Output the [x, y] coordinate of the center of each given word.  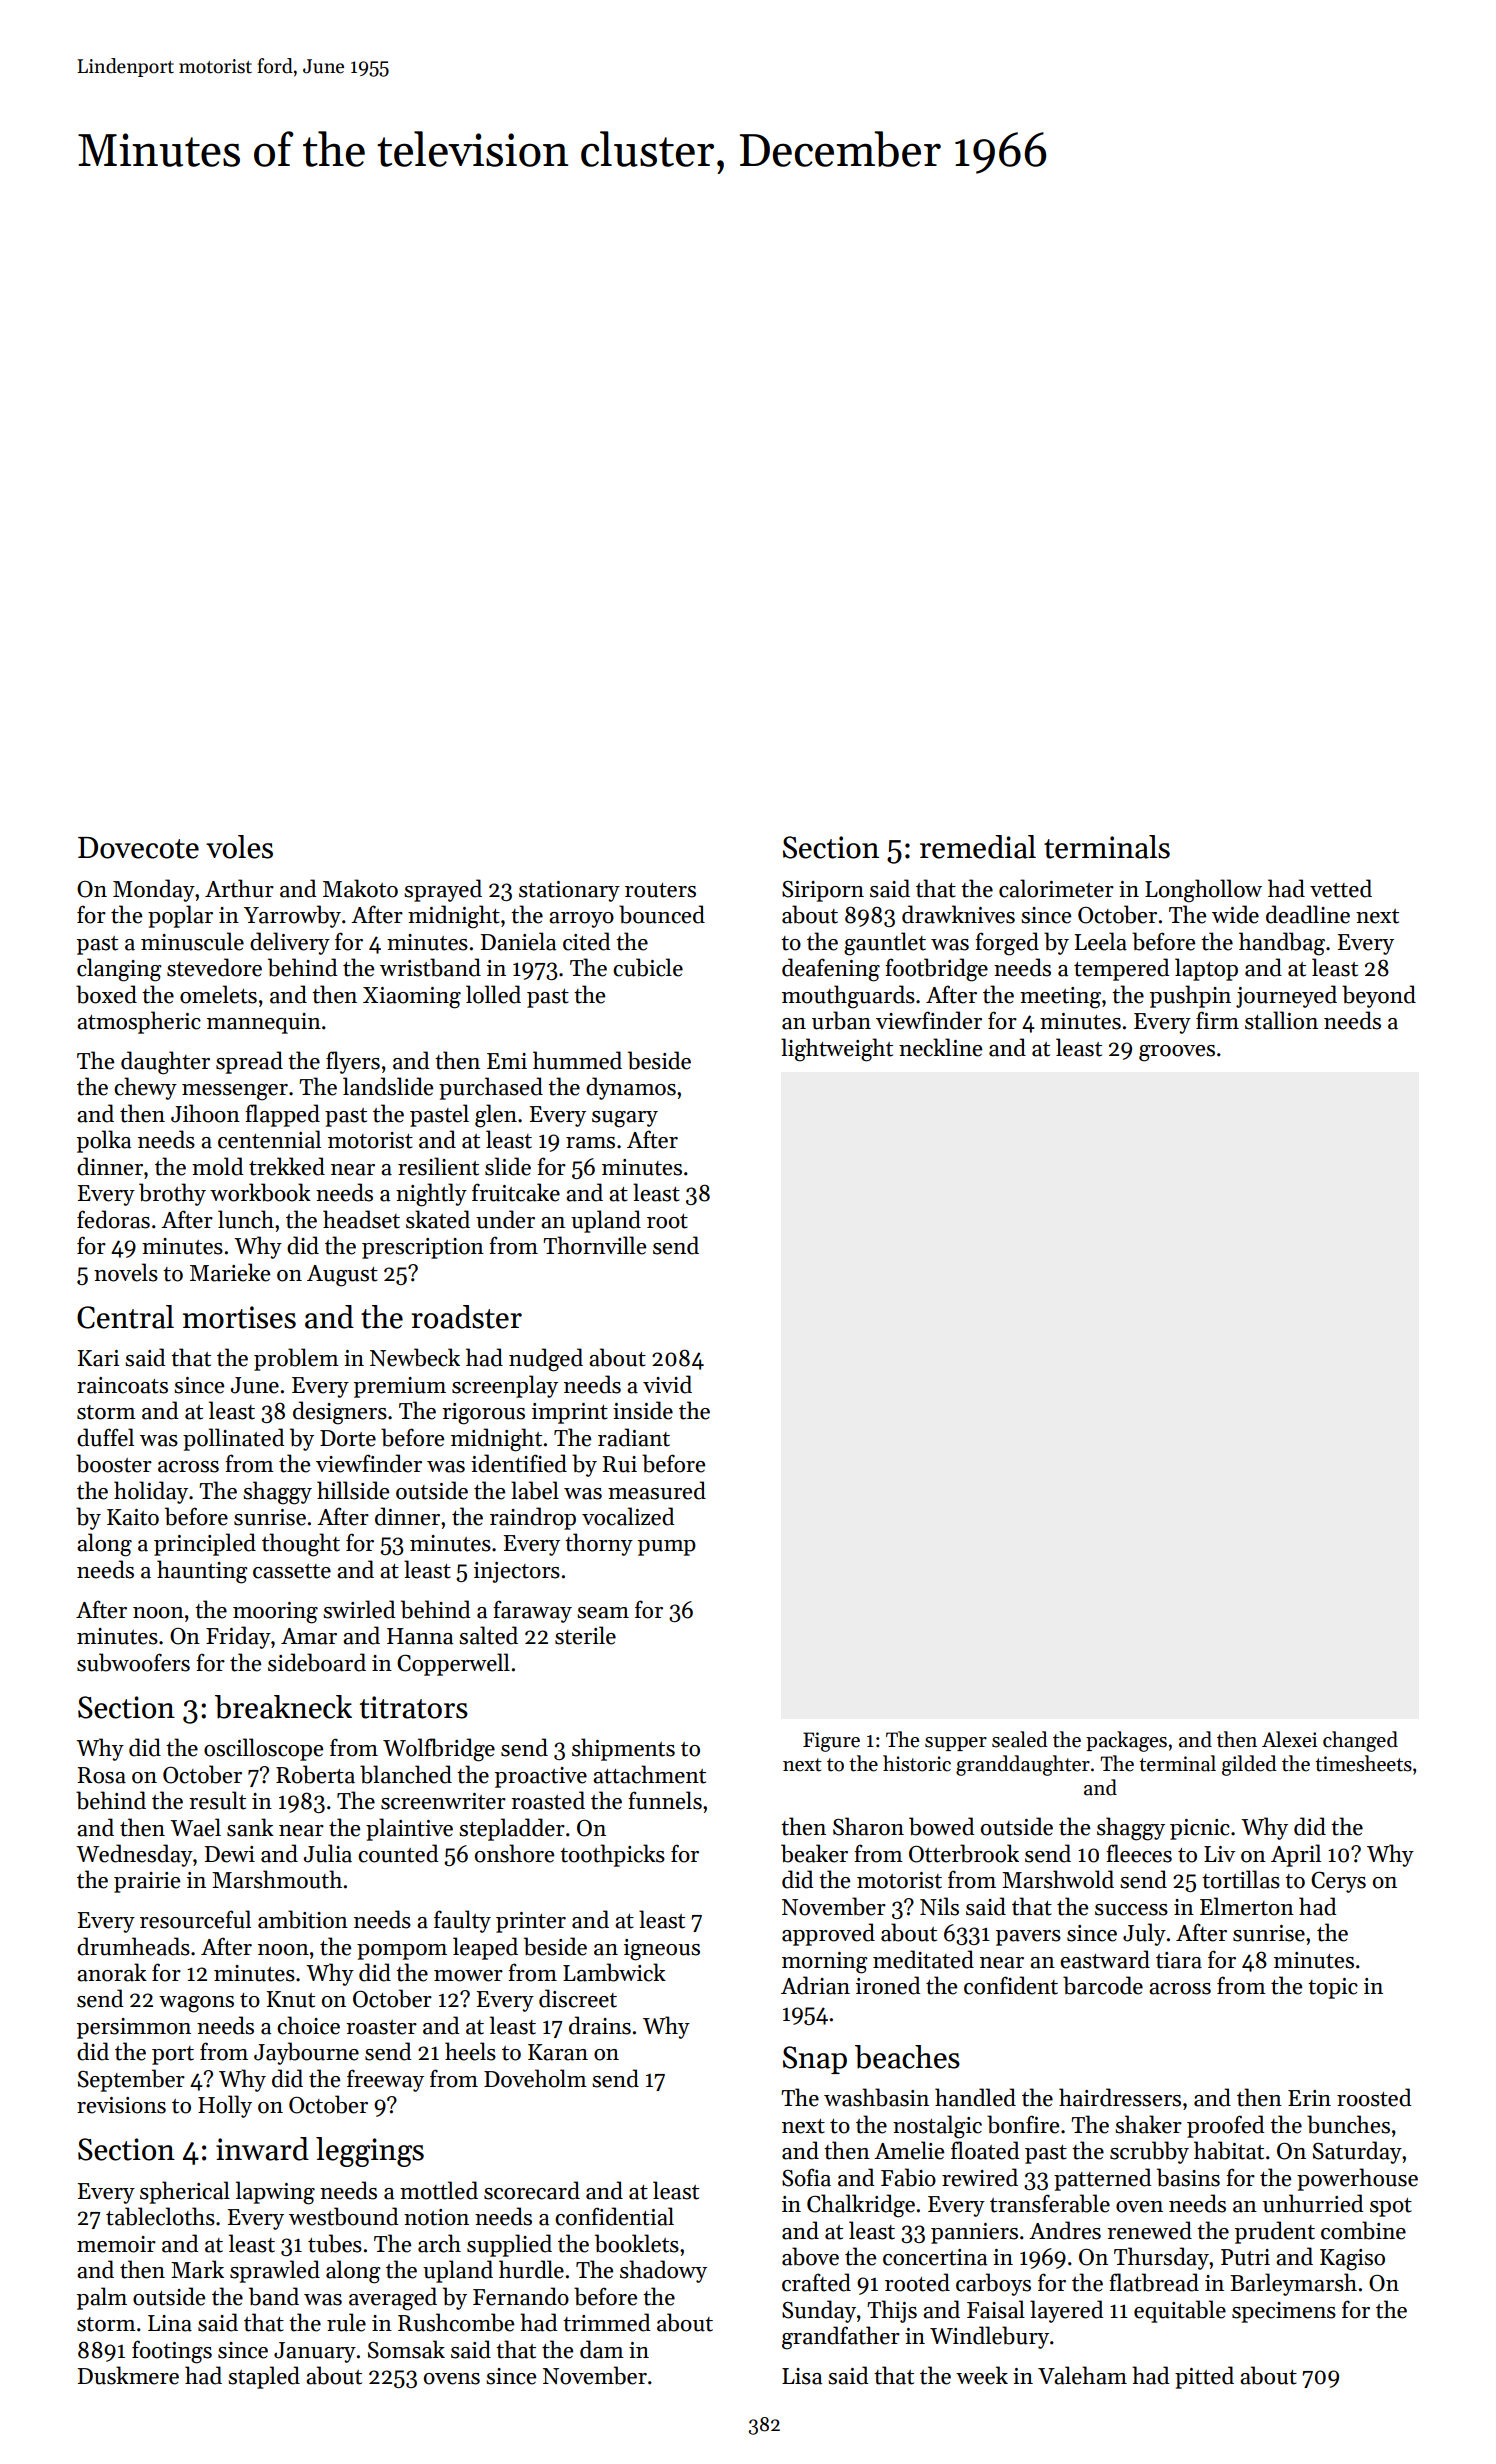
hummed [577, 1060]
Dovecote [138, 848]
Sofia [806, 2177]
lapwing [275, 2193]
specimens [1284, 2312]
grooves [1177, 1053]
